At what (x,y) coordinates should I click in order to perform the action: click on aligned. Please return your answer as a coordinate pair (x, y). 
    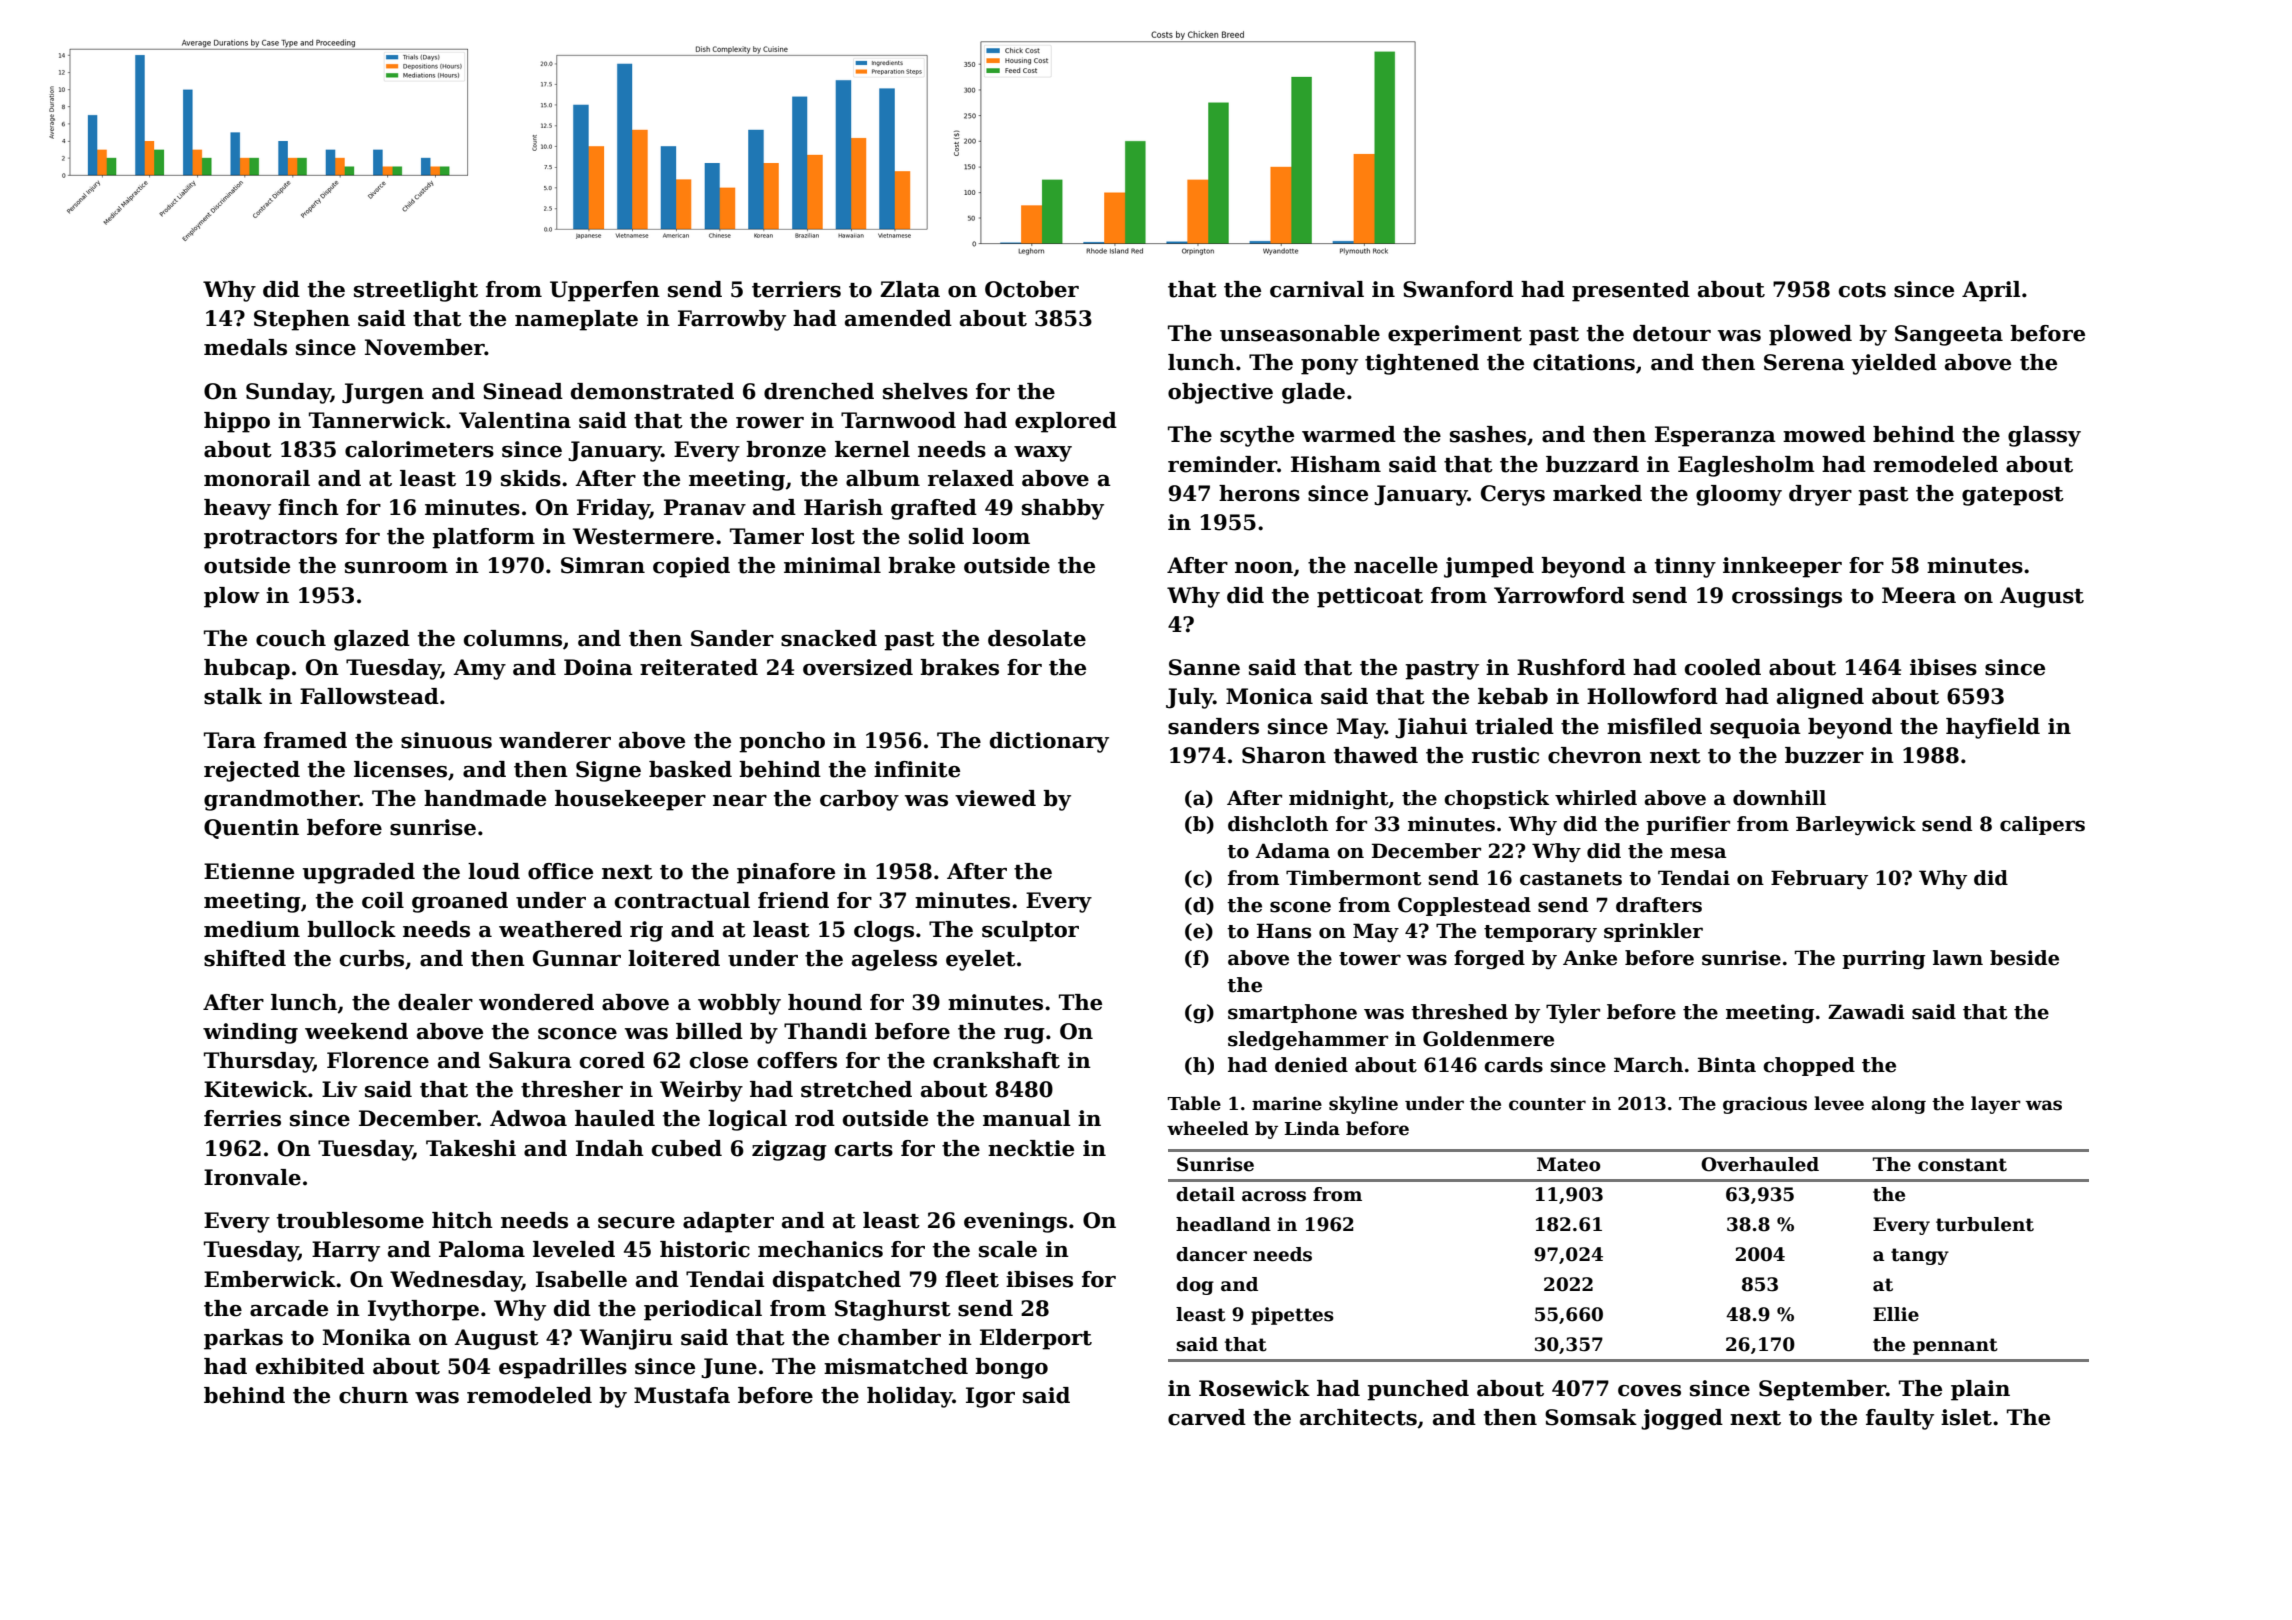
    Looking at the image, I should click on (1820, 698).
